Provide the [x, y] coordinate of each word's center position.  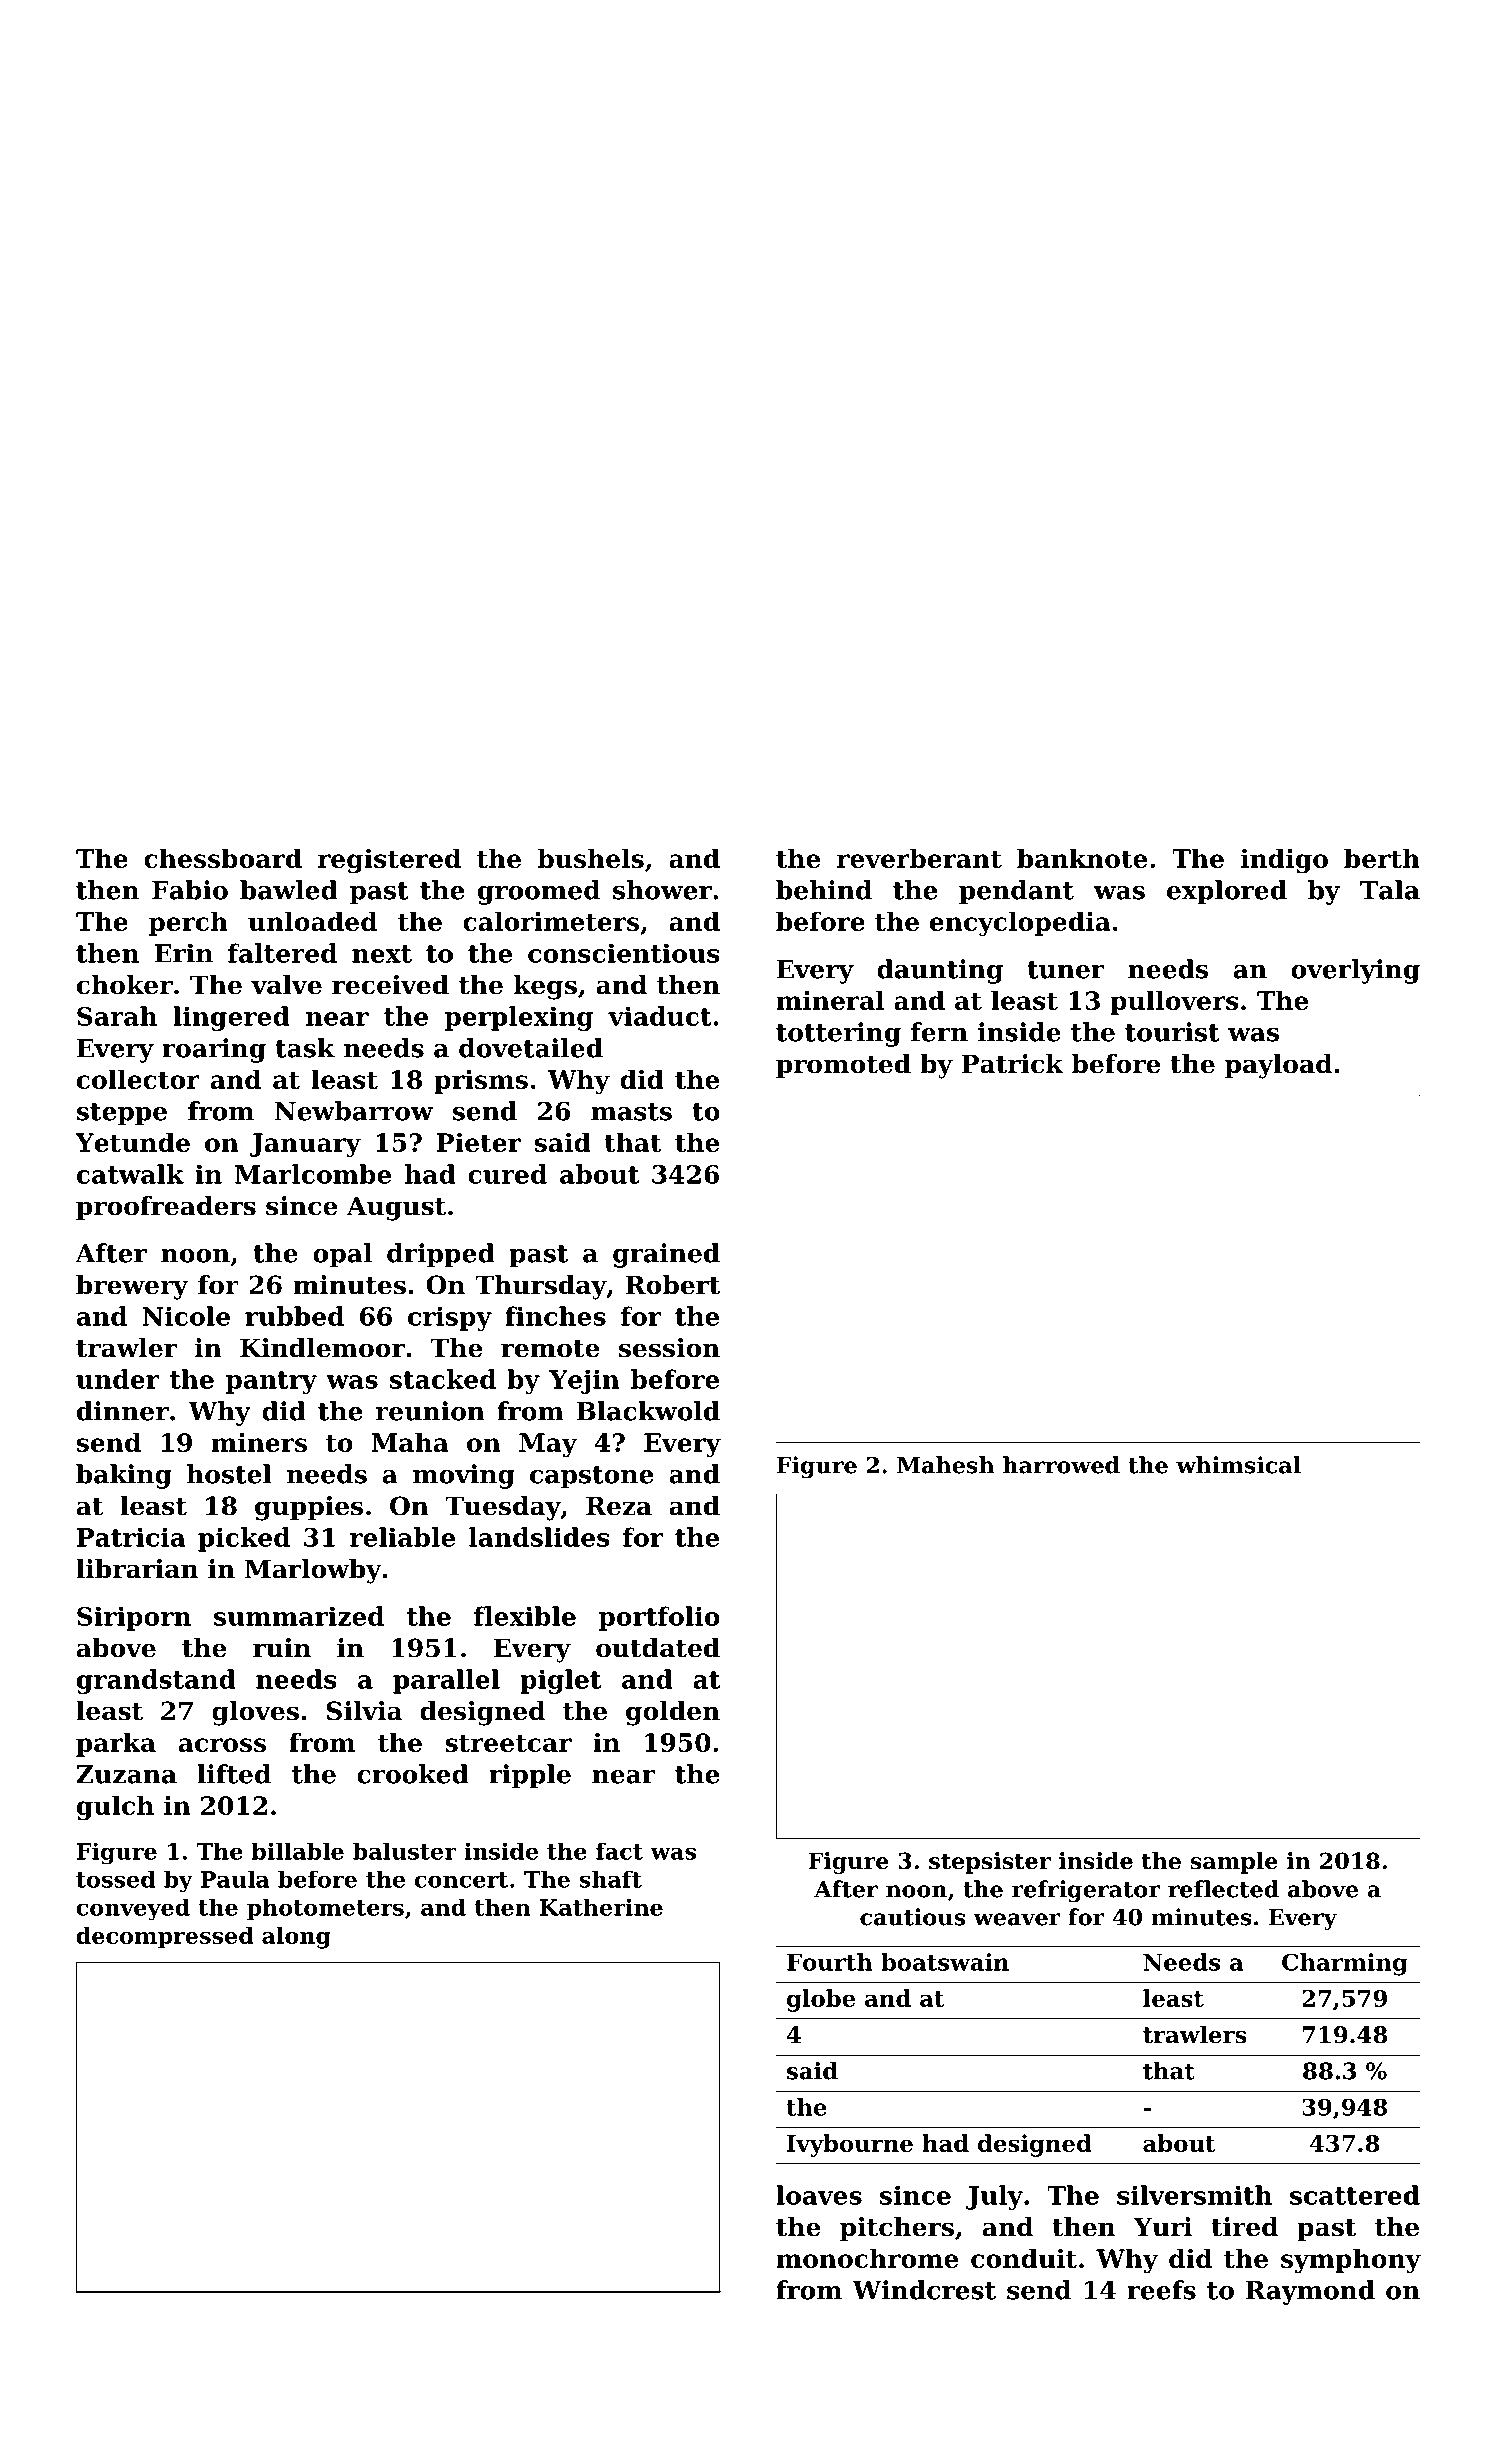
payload [1278, 1066]
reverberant [919, 858]
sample [1234, 1863]
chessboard [223, 858]
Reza [619, 1506]
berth [1382, 858]
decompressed [164, 1938]
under [117, 1379]
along [296, 1938]
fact [619, 1851]
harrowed [1061, 1465]
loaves [819, 2195]
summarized [299, 1616]
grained [666, 1255]
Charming [1345, 1964]
